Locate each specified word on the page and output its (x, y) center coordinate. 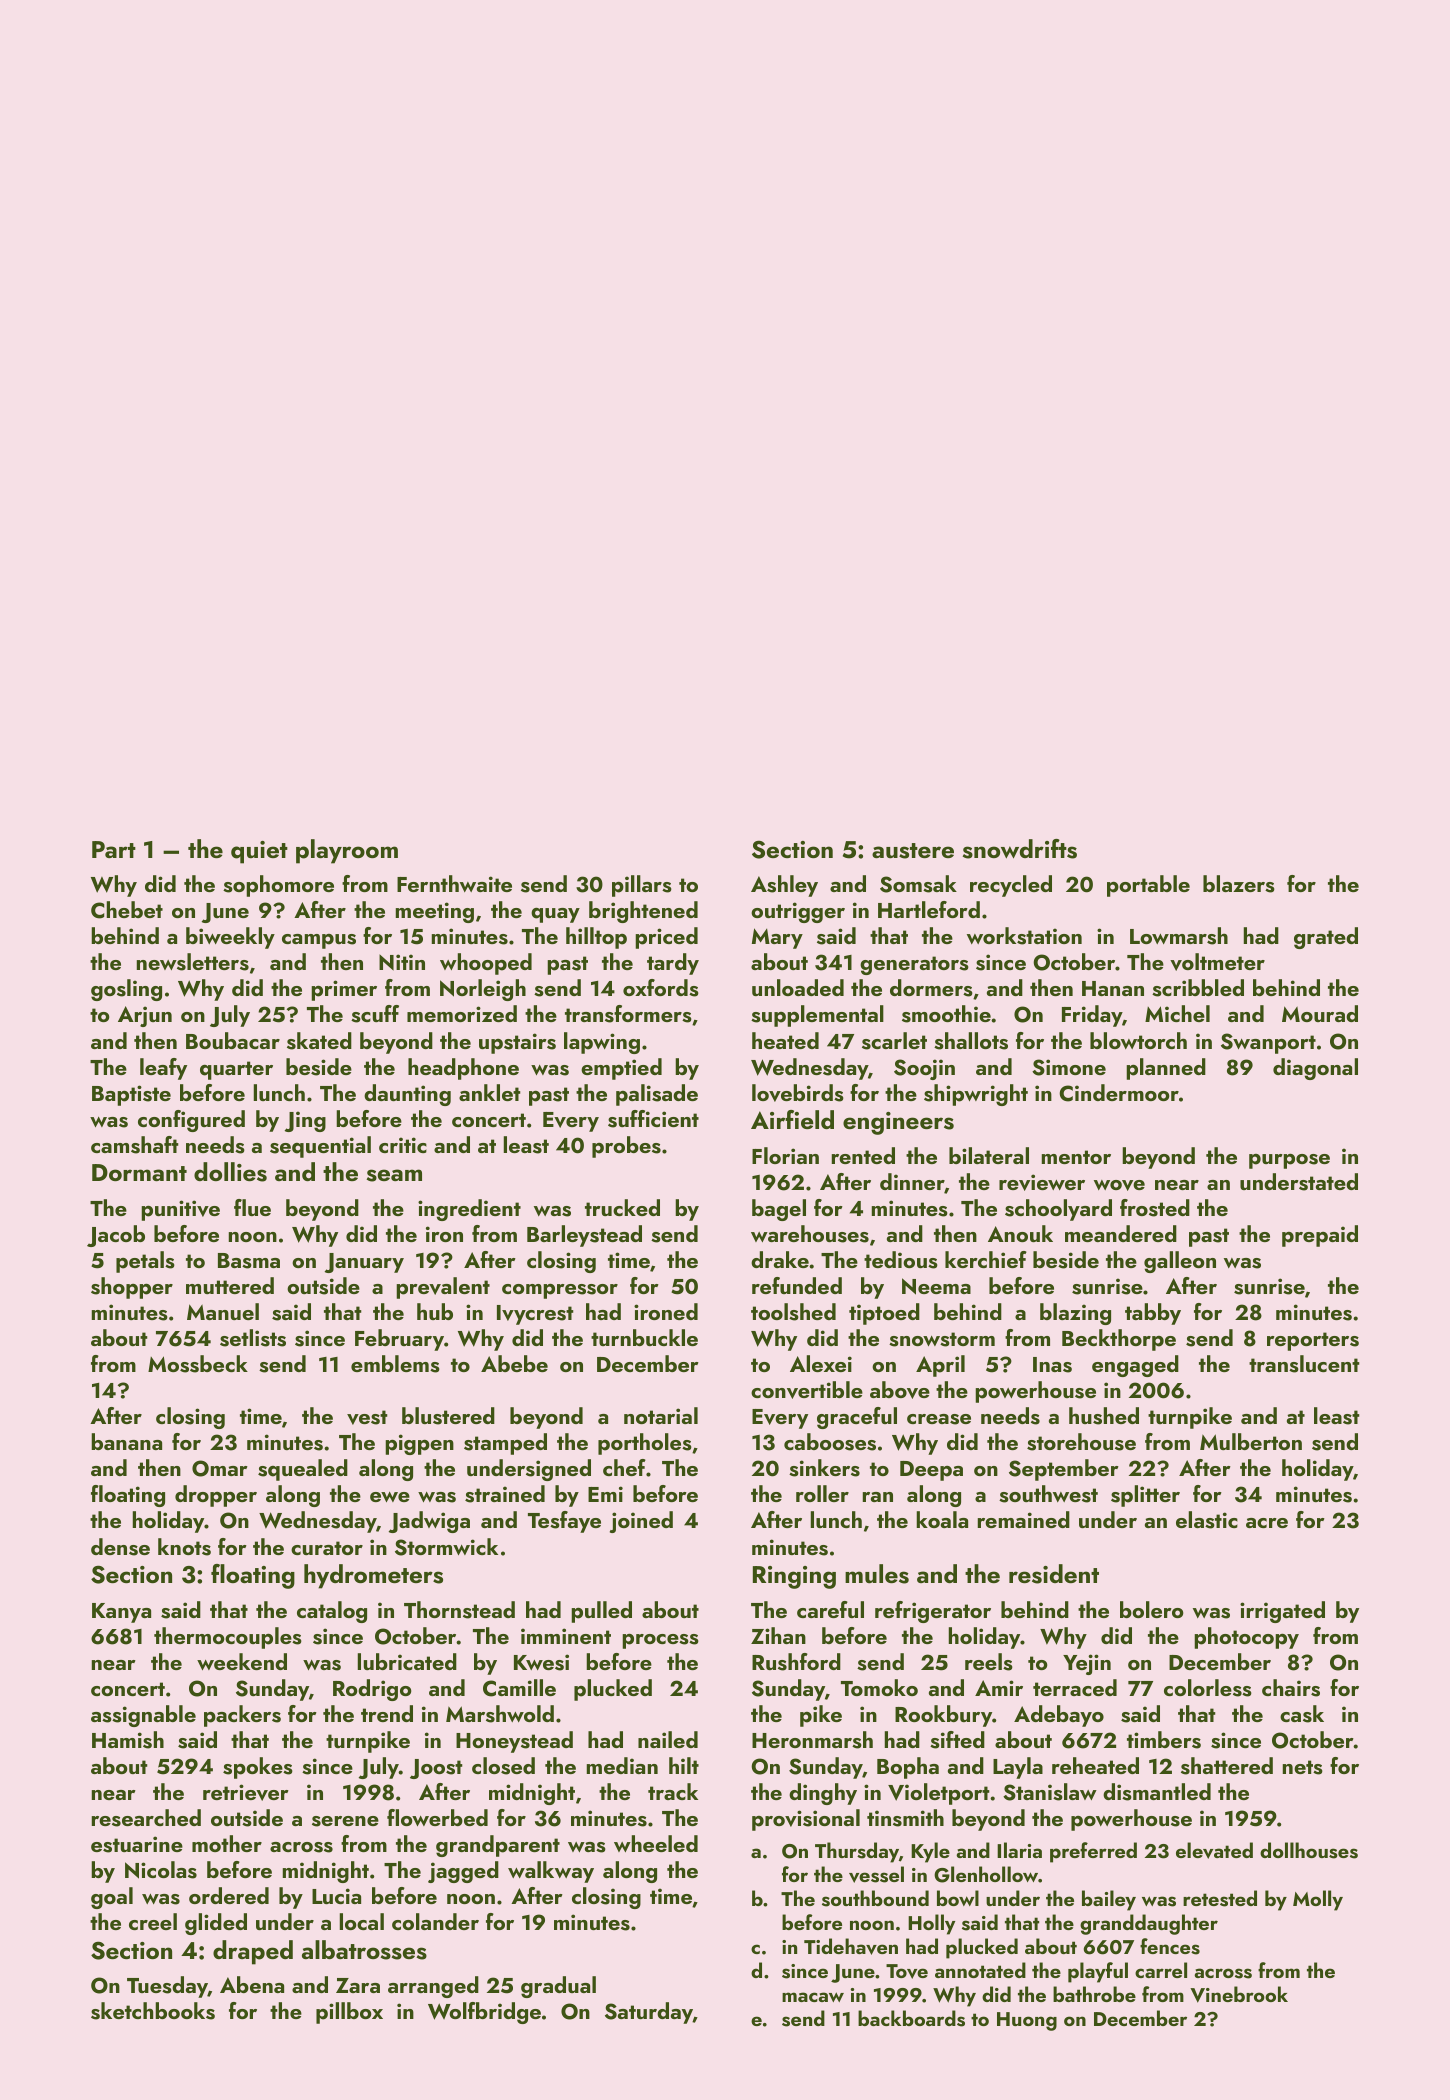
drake (780, 1259)
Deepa (931, 1471)
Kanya (121, 1613)
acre (1267, 1523)
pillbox (349, 2013)
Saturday (649, 2013)
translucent (1304, 1364)
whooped (486, 964)
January (364, 1263)
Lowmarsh (1179, 936)
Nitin (402, 962)
